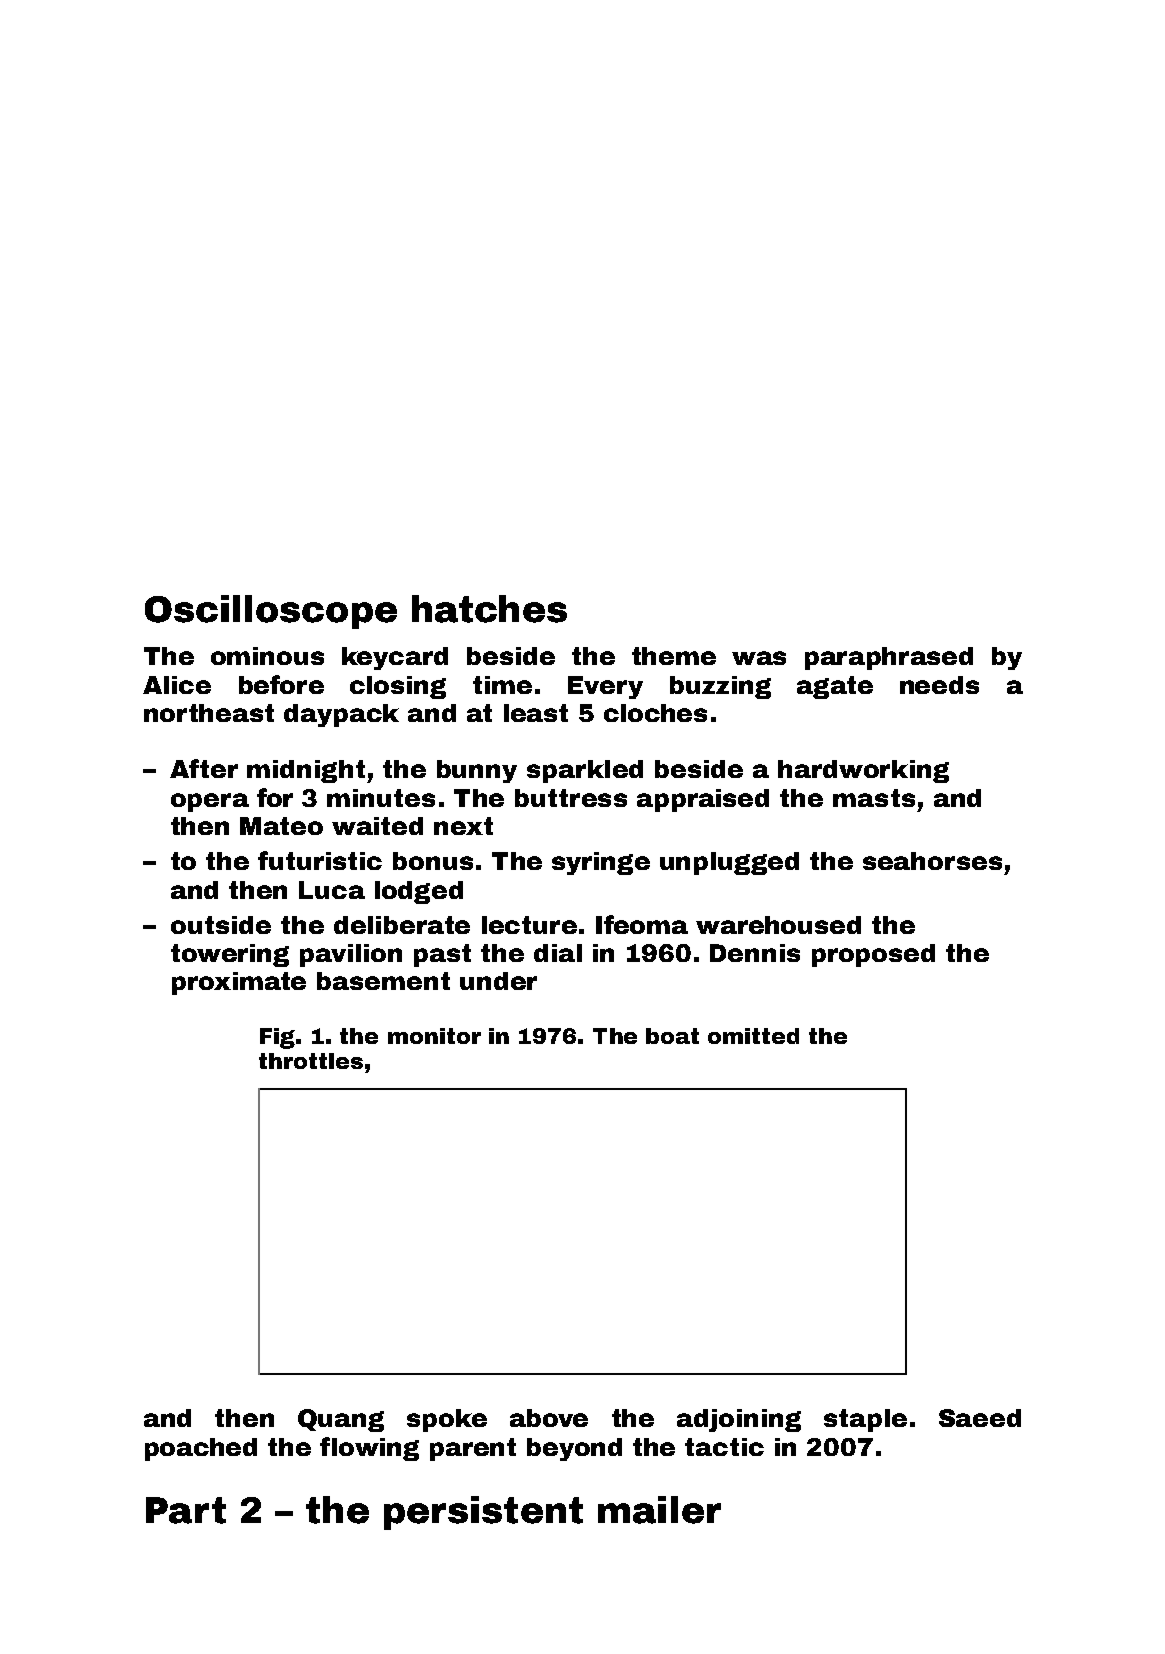  I want to click on hatches, so click(489, 609).
